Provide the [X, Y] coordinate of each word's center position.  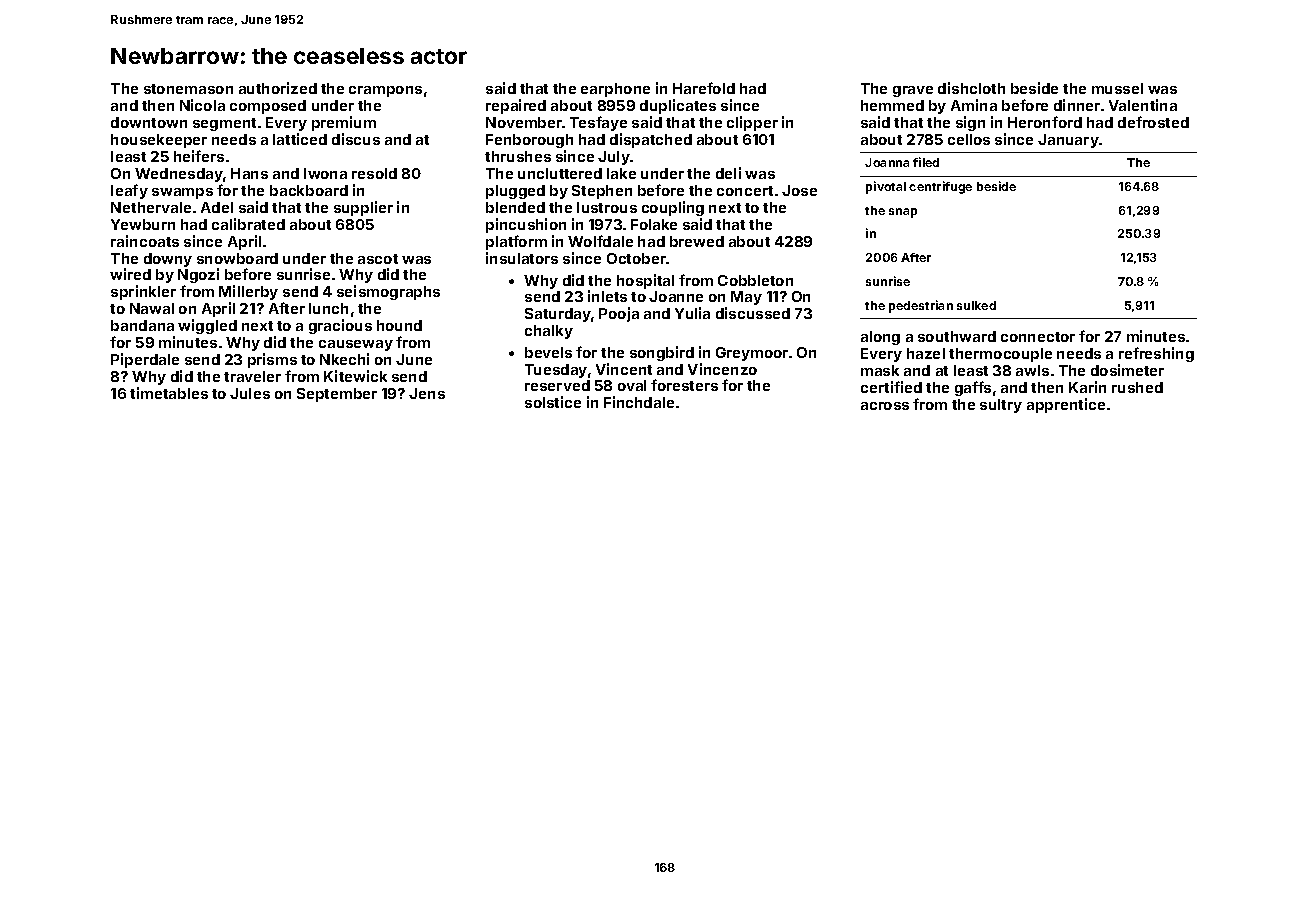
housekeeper [159, 141]
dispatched [651, 140]
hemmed [892, 105]
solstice [553, 402]
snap [903, 213]
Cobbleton [755, 280]
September [337, 395]
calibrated [248, 224]
